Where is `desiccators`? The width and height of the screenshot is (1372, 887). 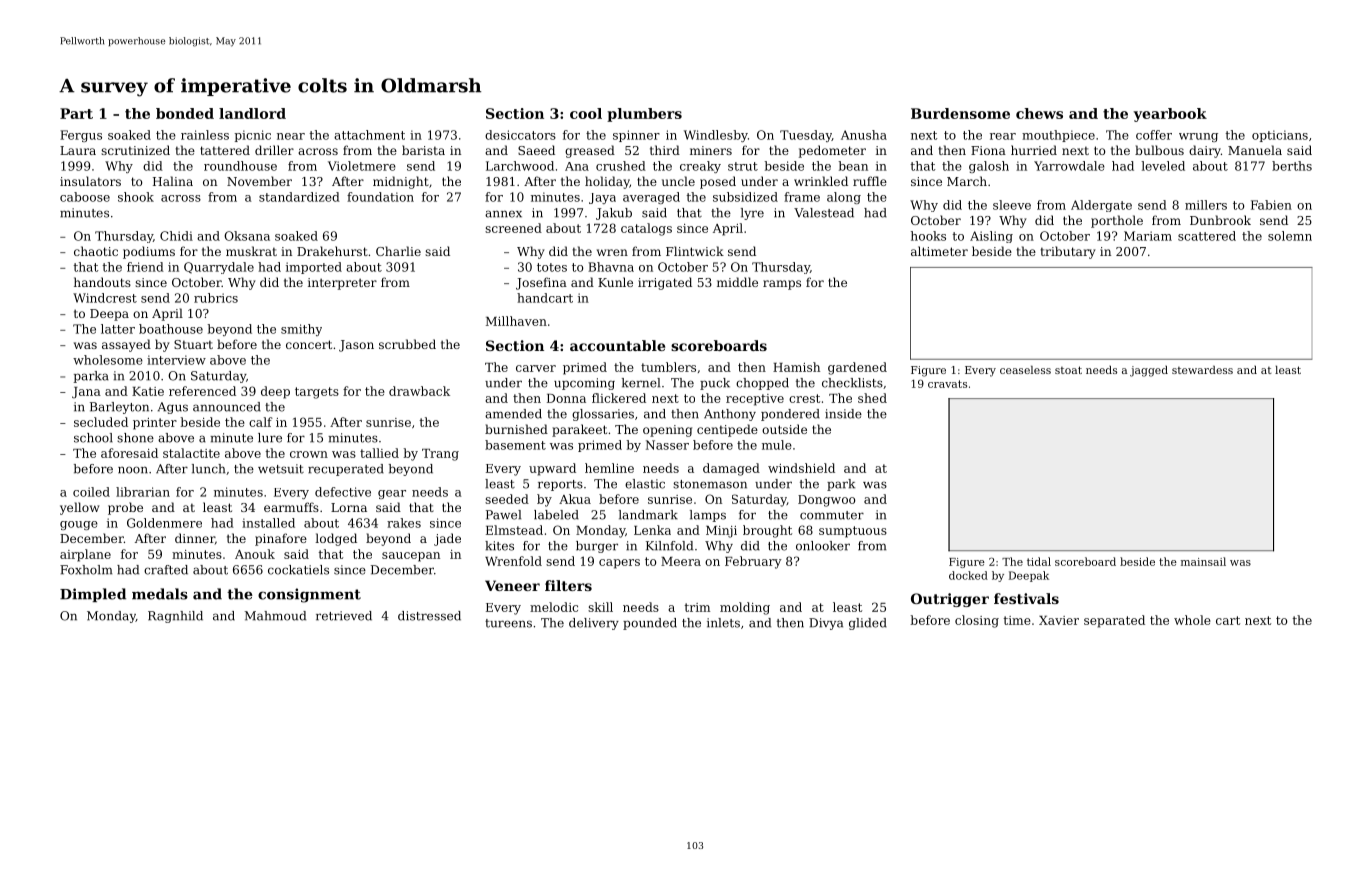
desiccators is located at coordinates (520, 135).
